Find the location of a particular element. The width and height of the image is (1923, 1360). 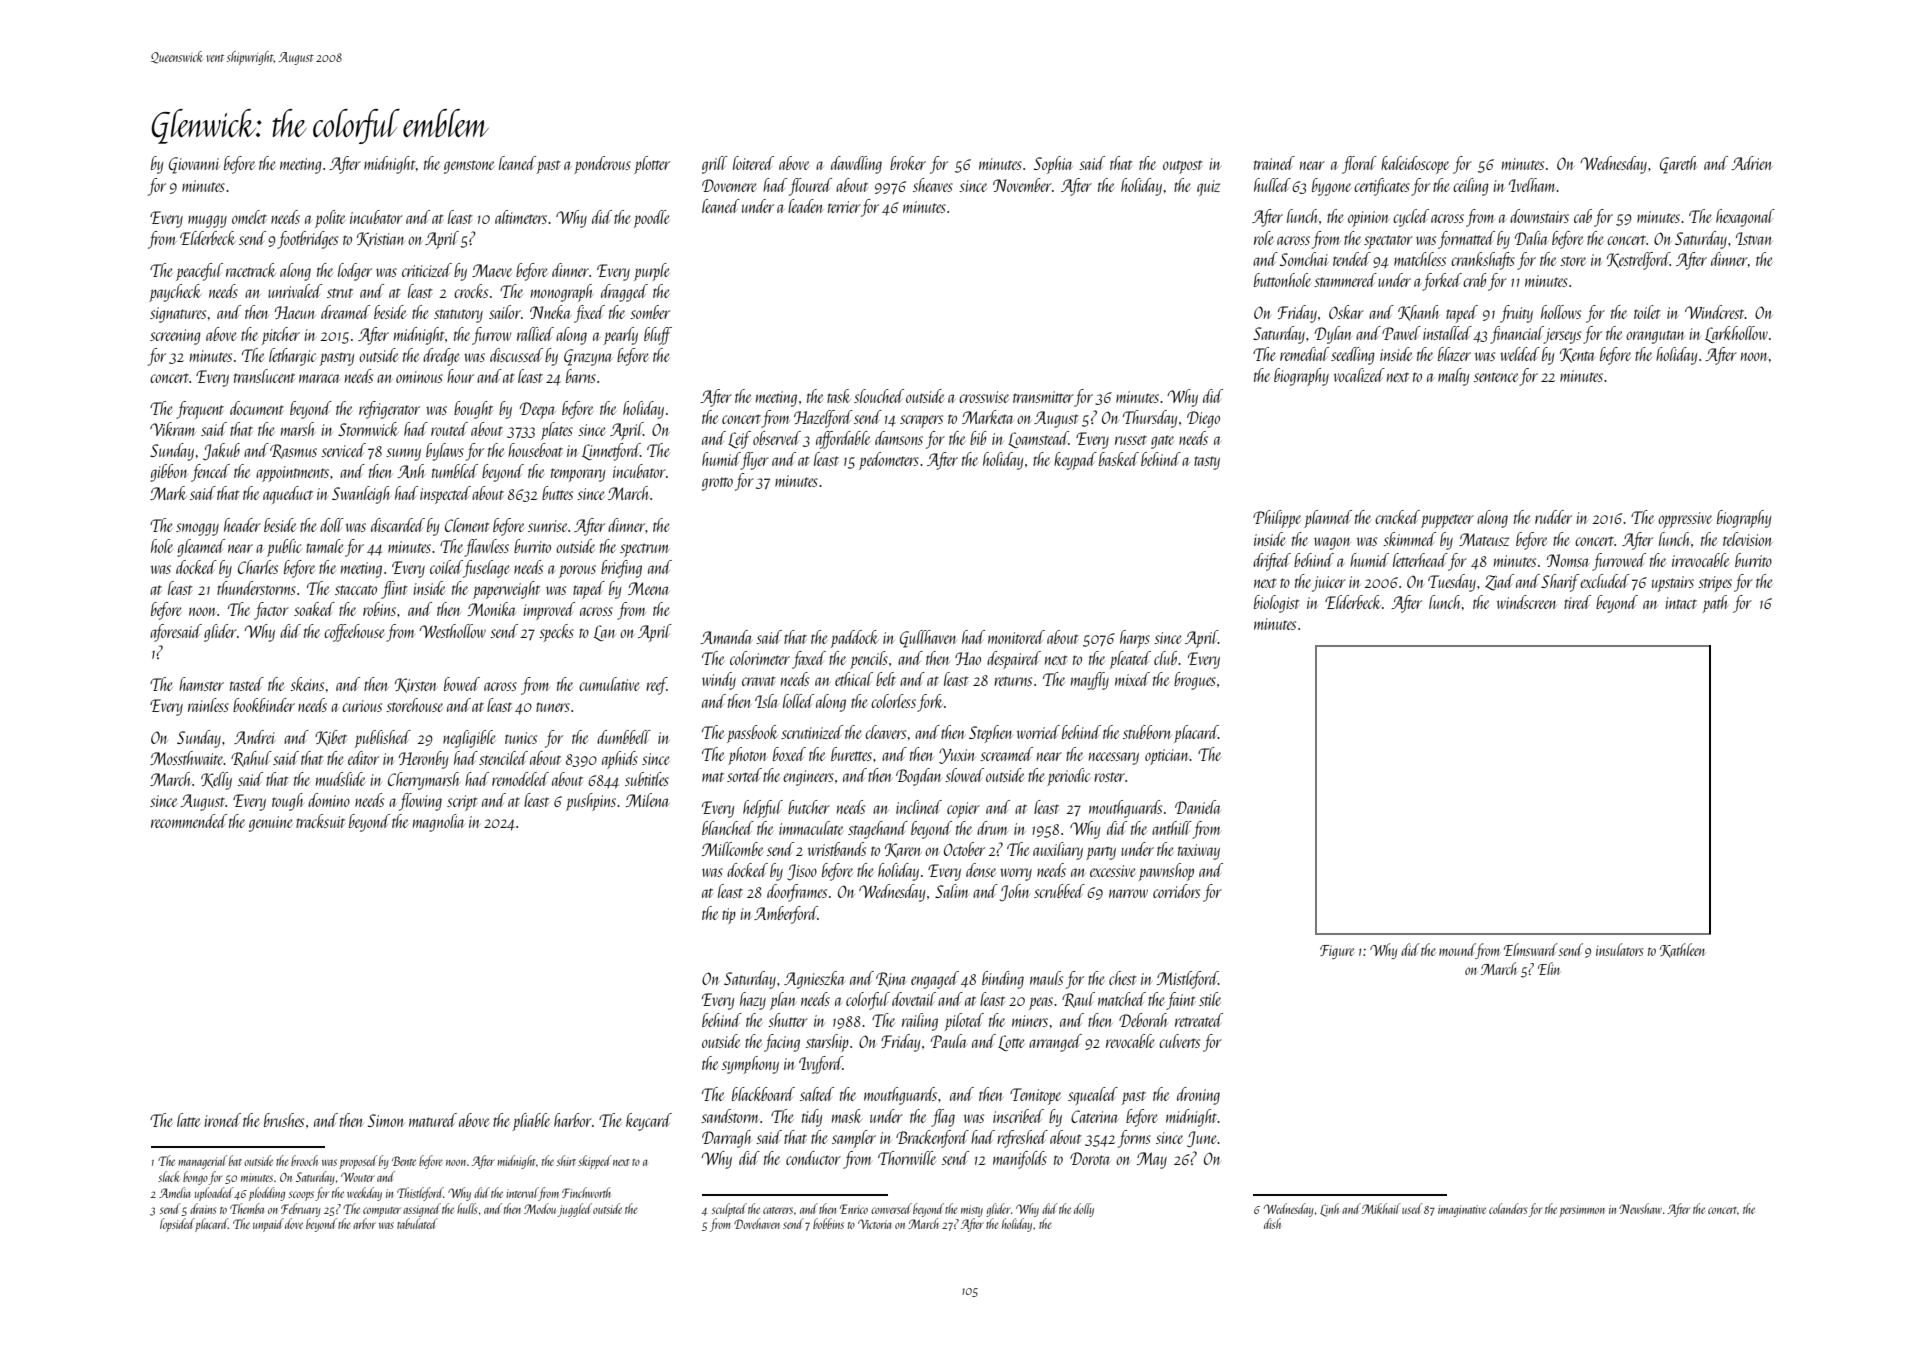

coiled is located at coordinates (446, 567).
